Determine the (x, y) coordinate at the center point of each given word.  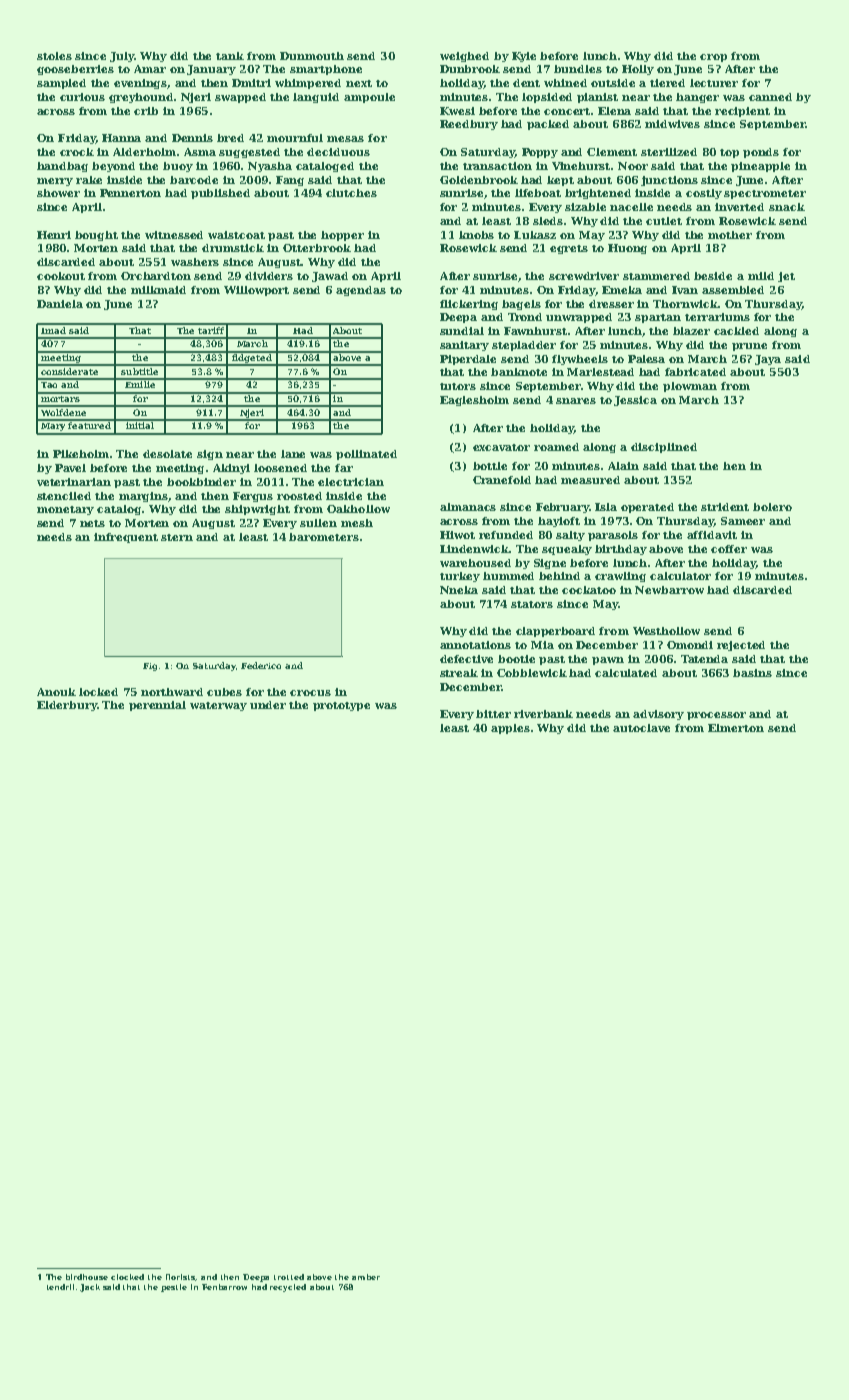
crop (713, 58)
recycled (288, 1288)
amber (366, 1277)
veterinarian (74, 482)
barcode (194, 180)
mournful (295, 138)
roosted (299, 496)
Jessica (635, 401)
